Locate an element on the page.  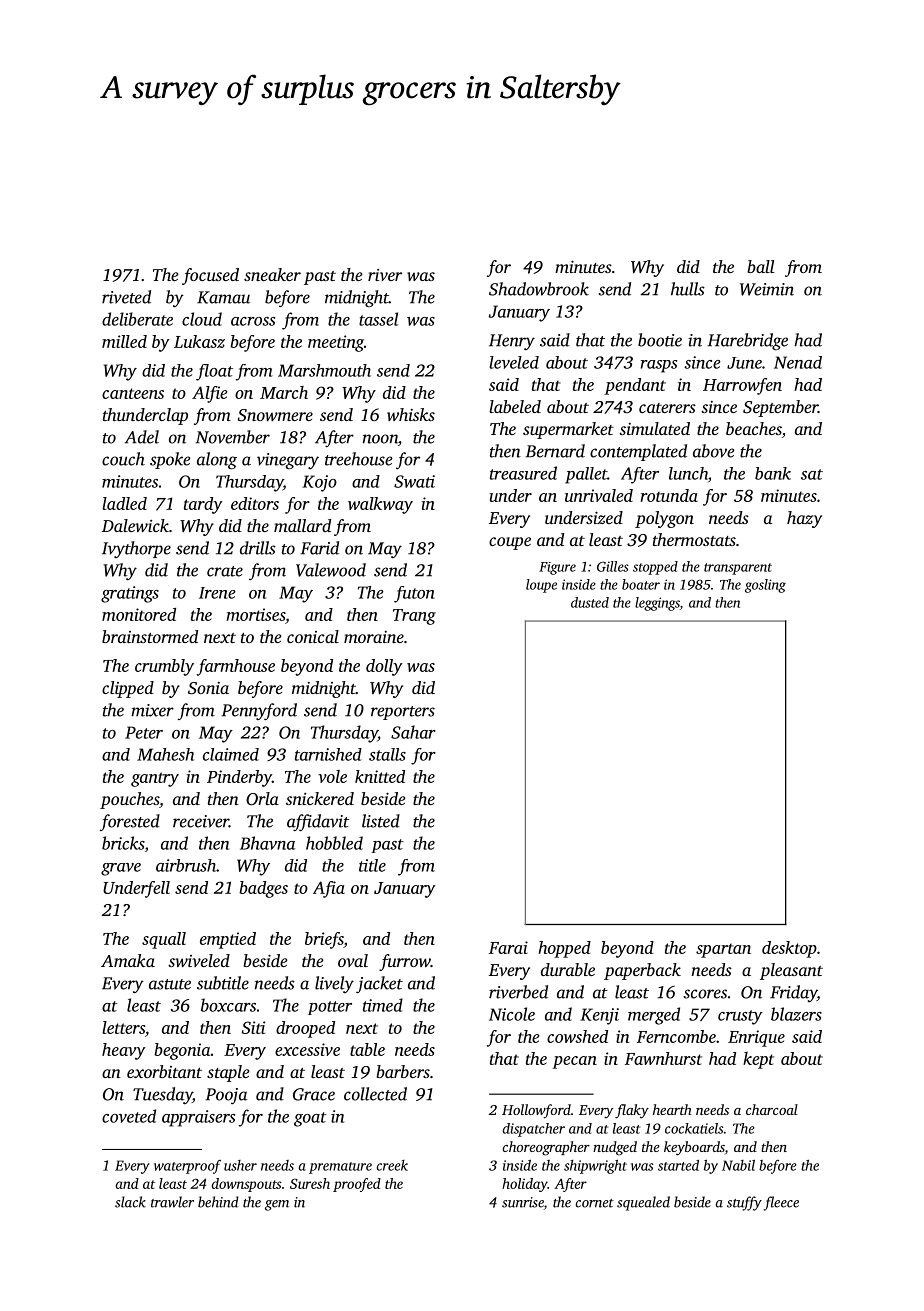
hobbled is located at coordinates (334, 843).
